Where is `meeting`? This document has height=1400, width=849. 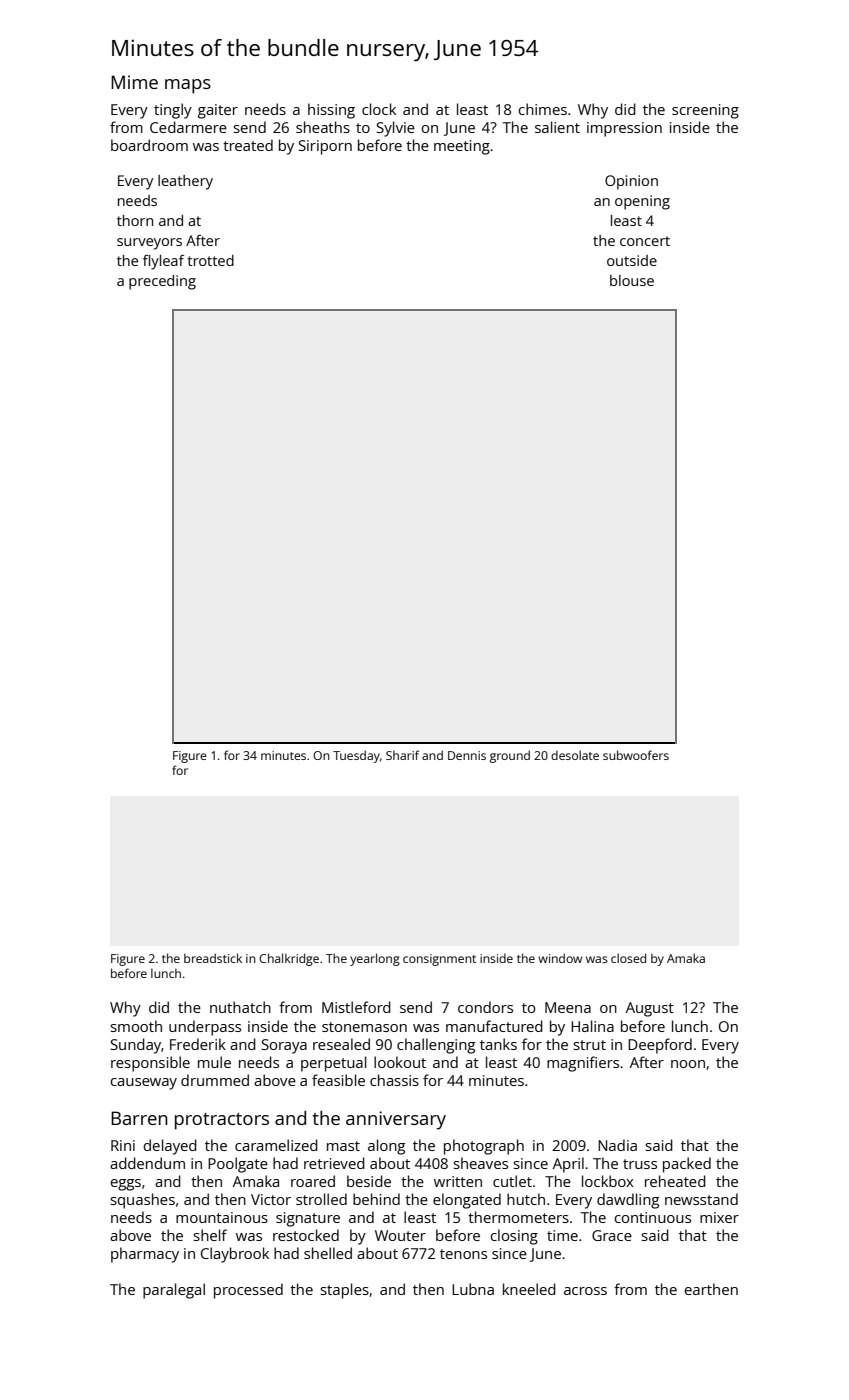 meeting is located at coordinates (462, 147).
